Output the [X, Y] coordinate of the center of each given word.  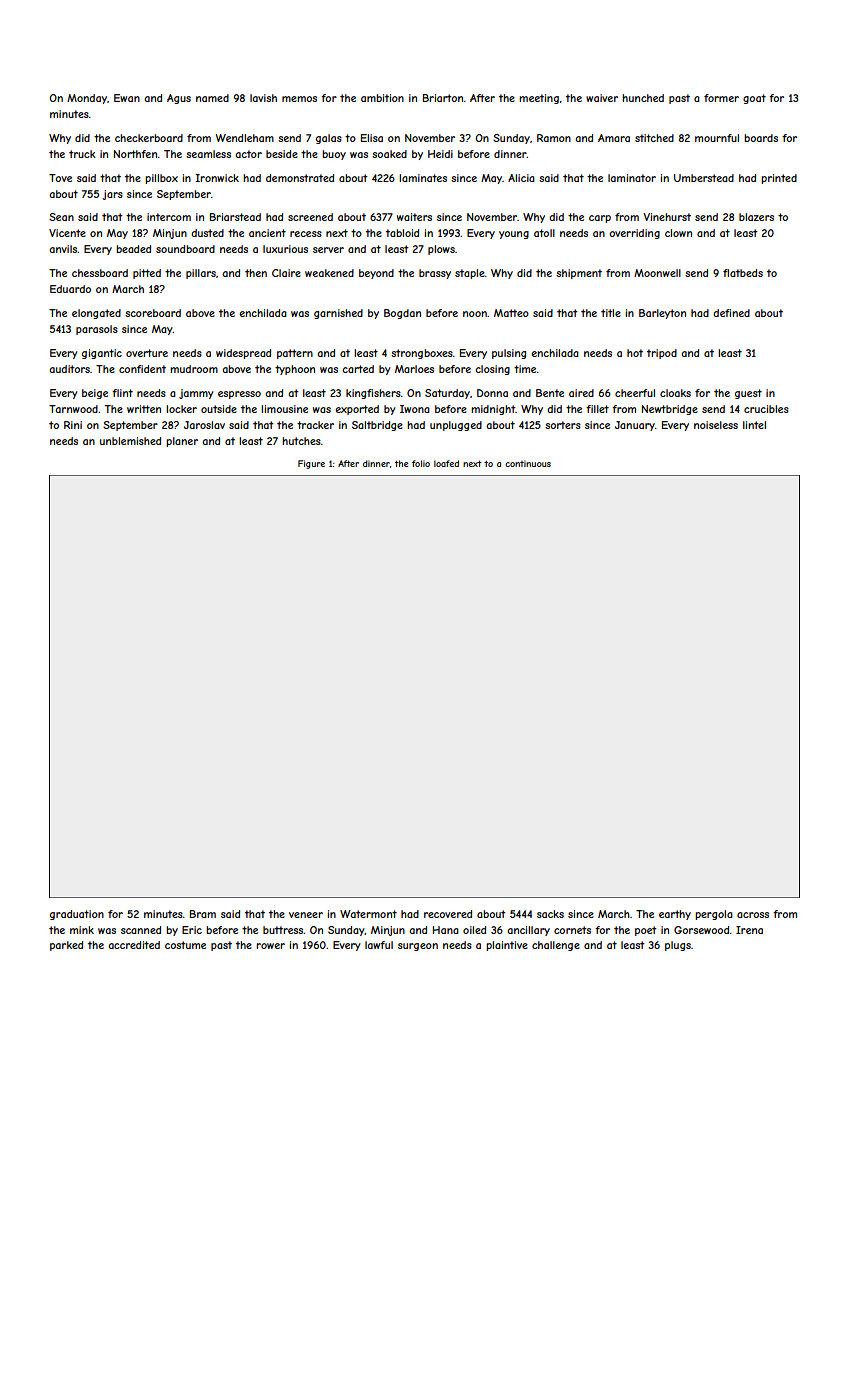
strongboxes [422, 354]
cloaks [675, 393]
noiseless [716, 425]
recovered [448, 914]
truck [82, 154]
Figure [311, 464]
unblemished [130, 441]
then [256, 273]
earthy [675, 915]
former [721, 98]
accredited [134, 945]
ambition [382, 98]
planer [182, 442]
